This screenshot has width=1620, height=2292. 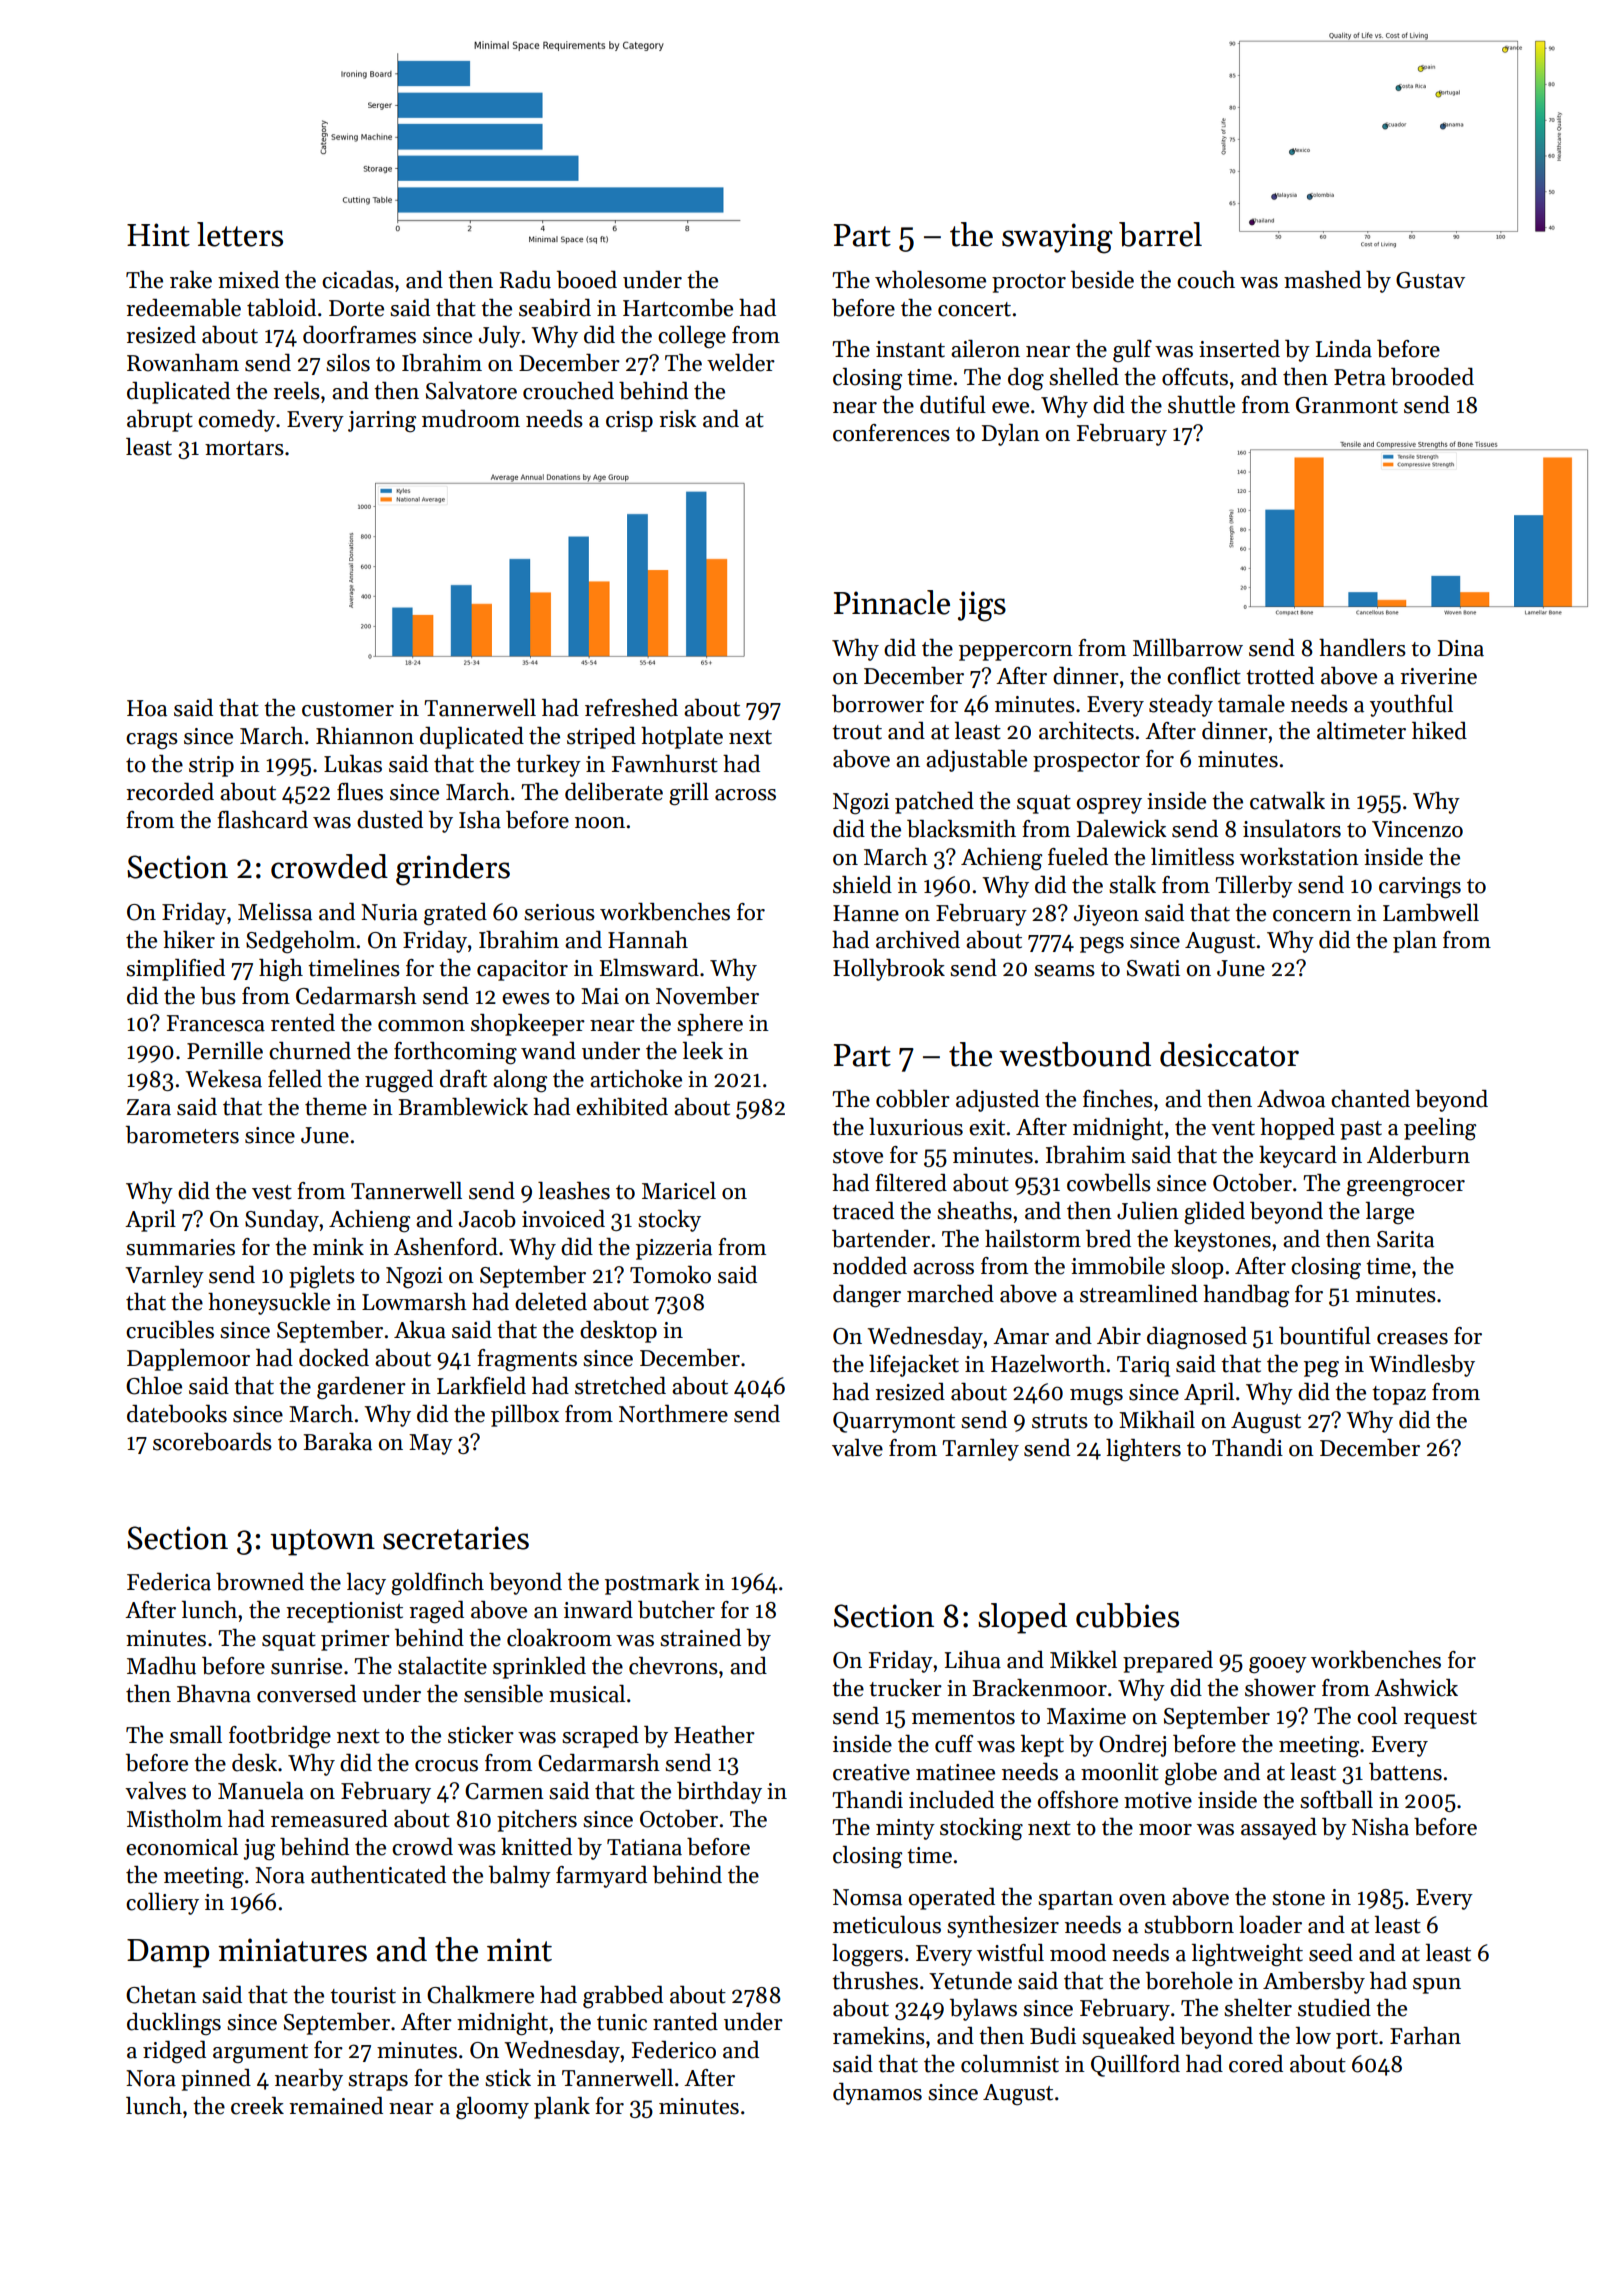 What do you see at coordinates (1430, 280) in the screenshot?
I see `Gustav` at bounding box center [1430, 280].
